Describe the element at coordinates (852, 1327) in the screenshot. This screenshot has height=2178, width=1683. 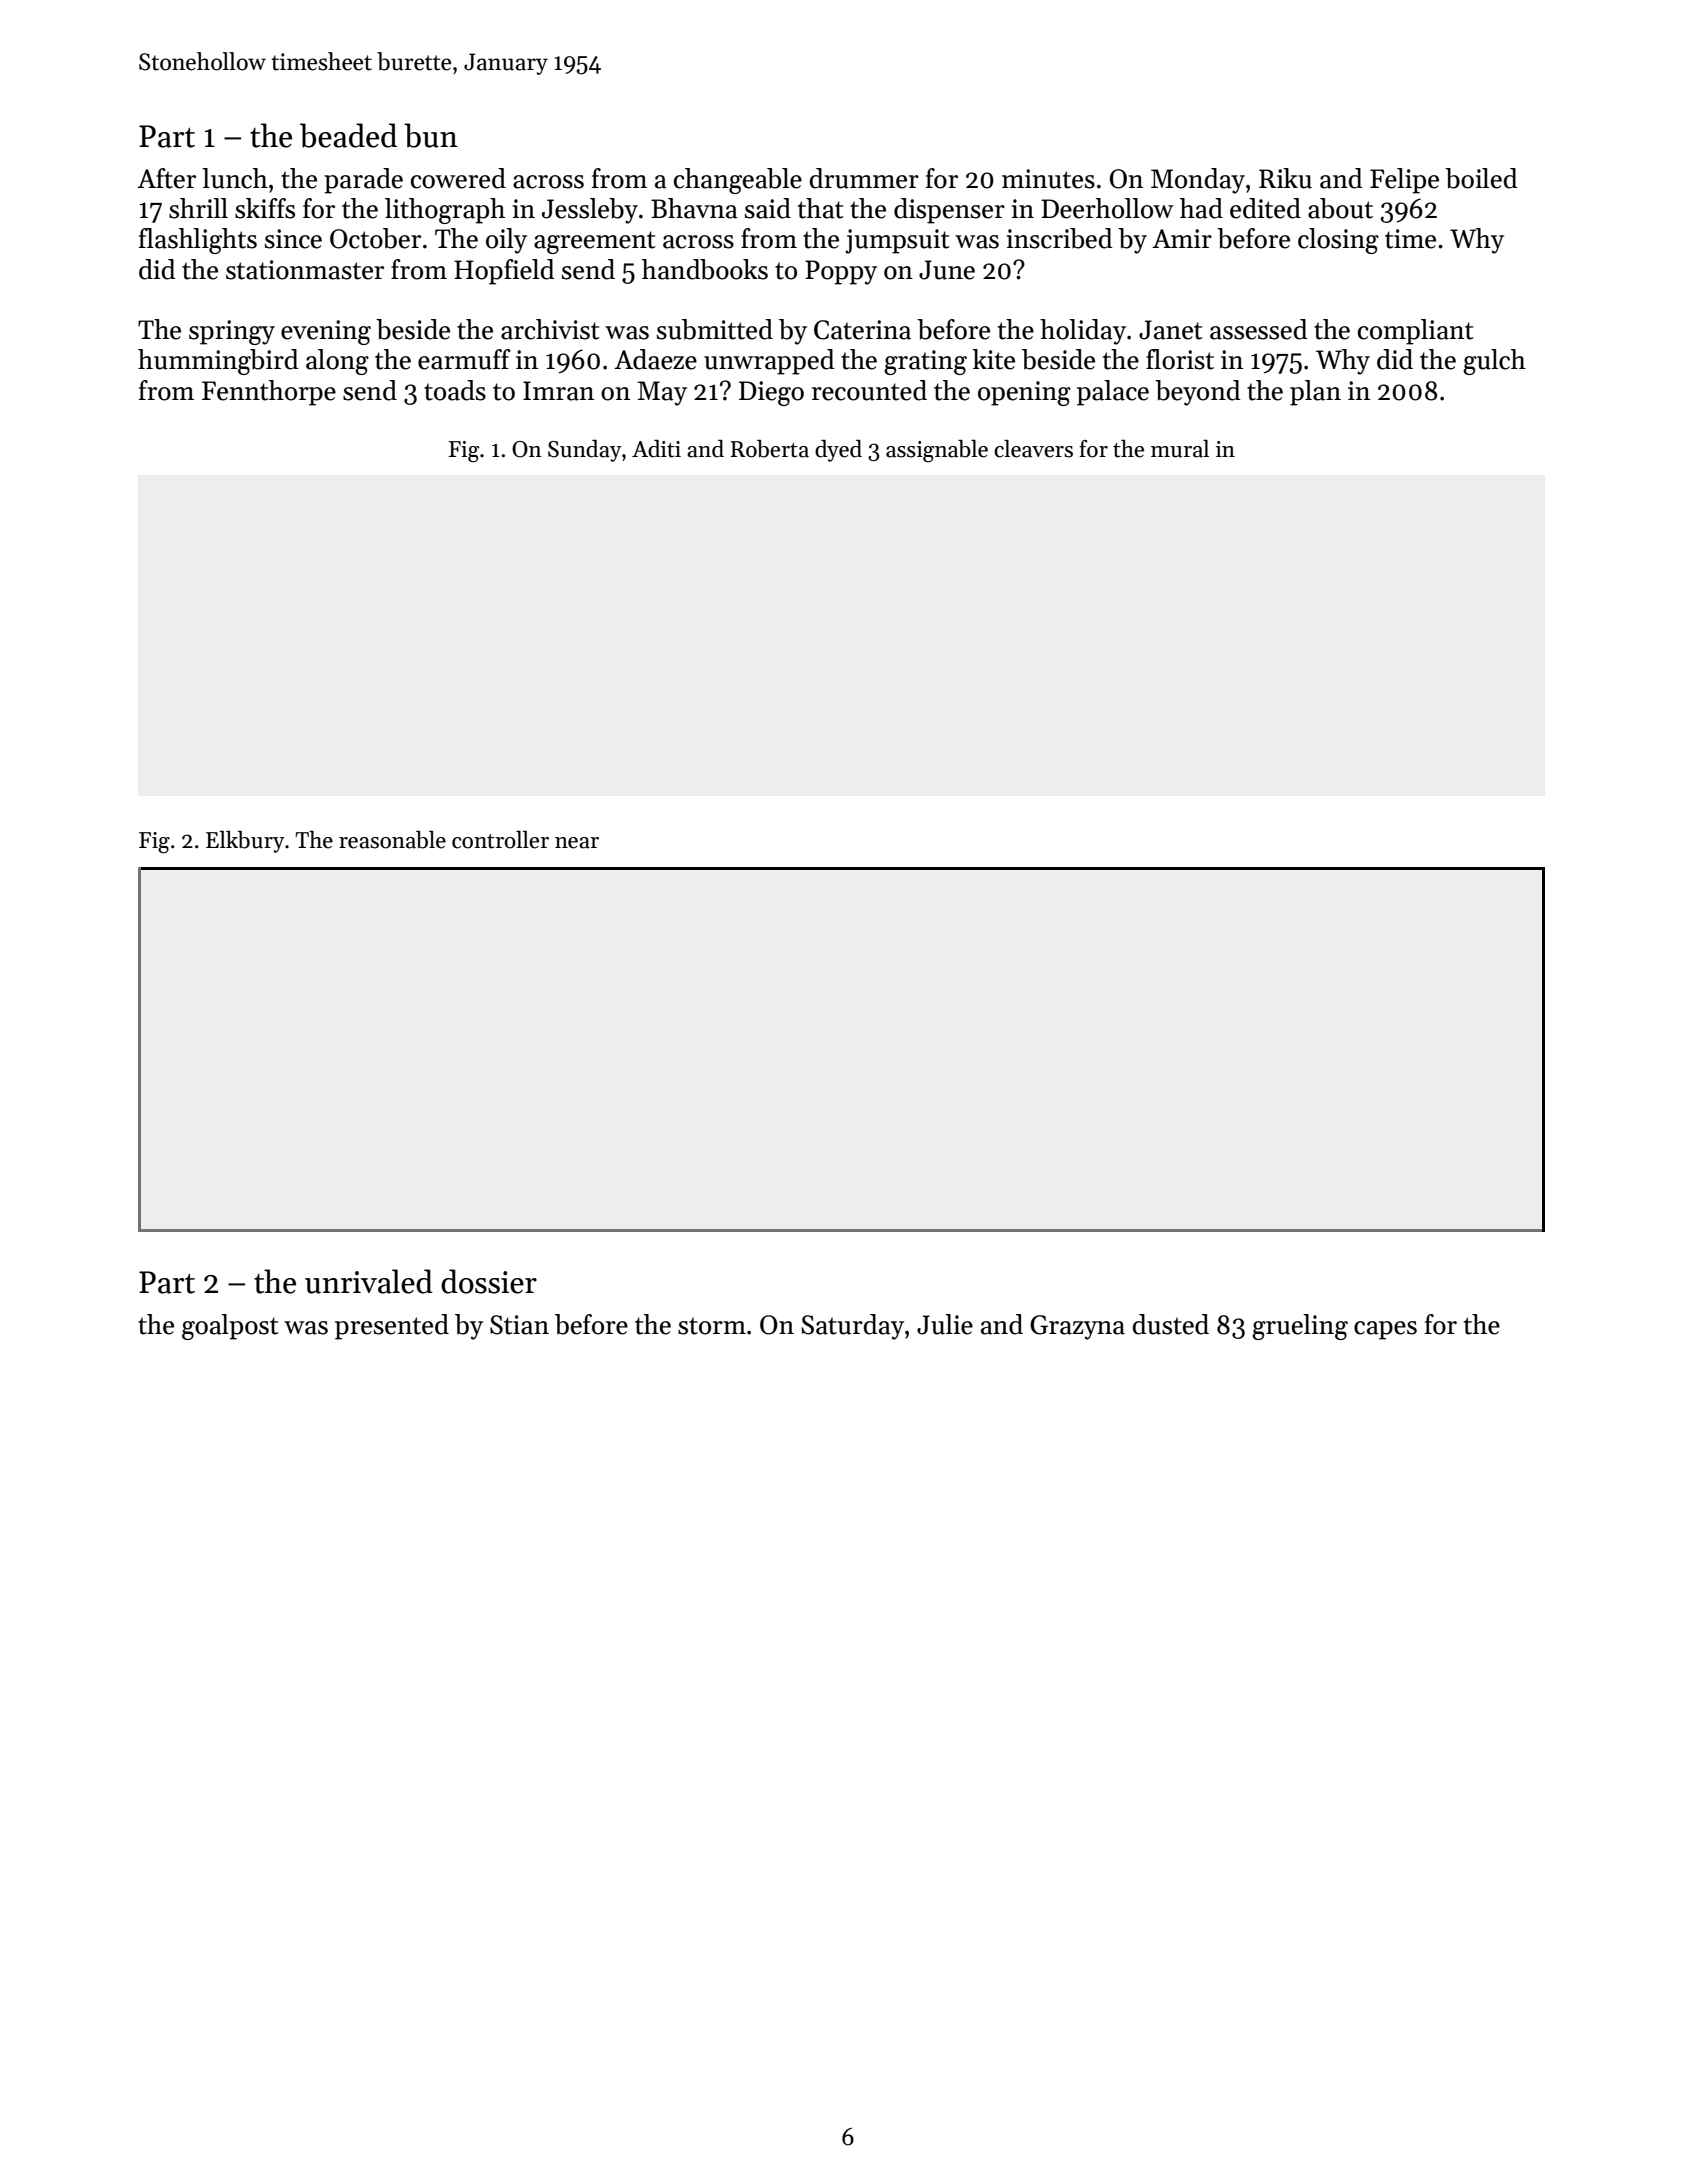
I see `Saturday` at that location.
